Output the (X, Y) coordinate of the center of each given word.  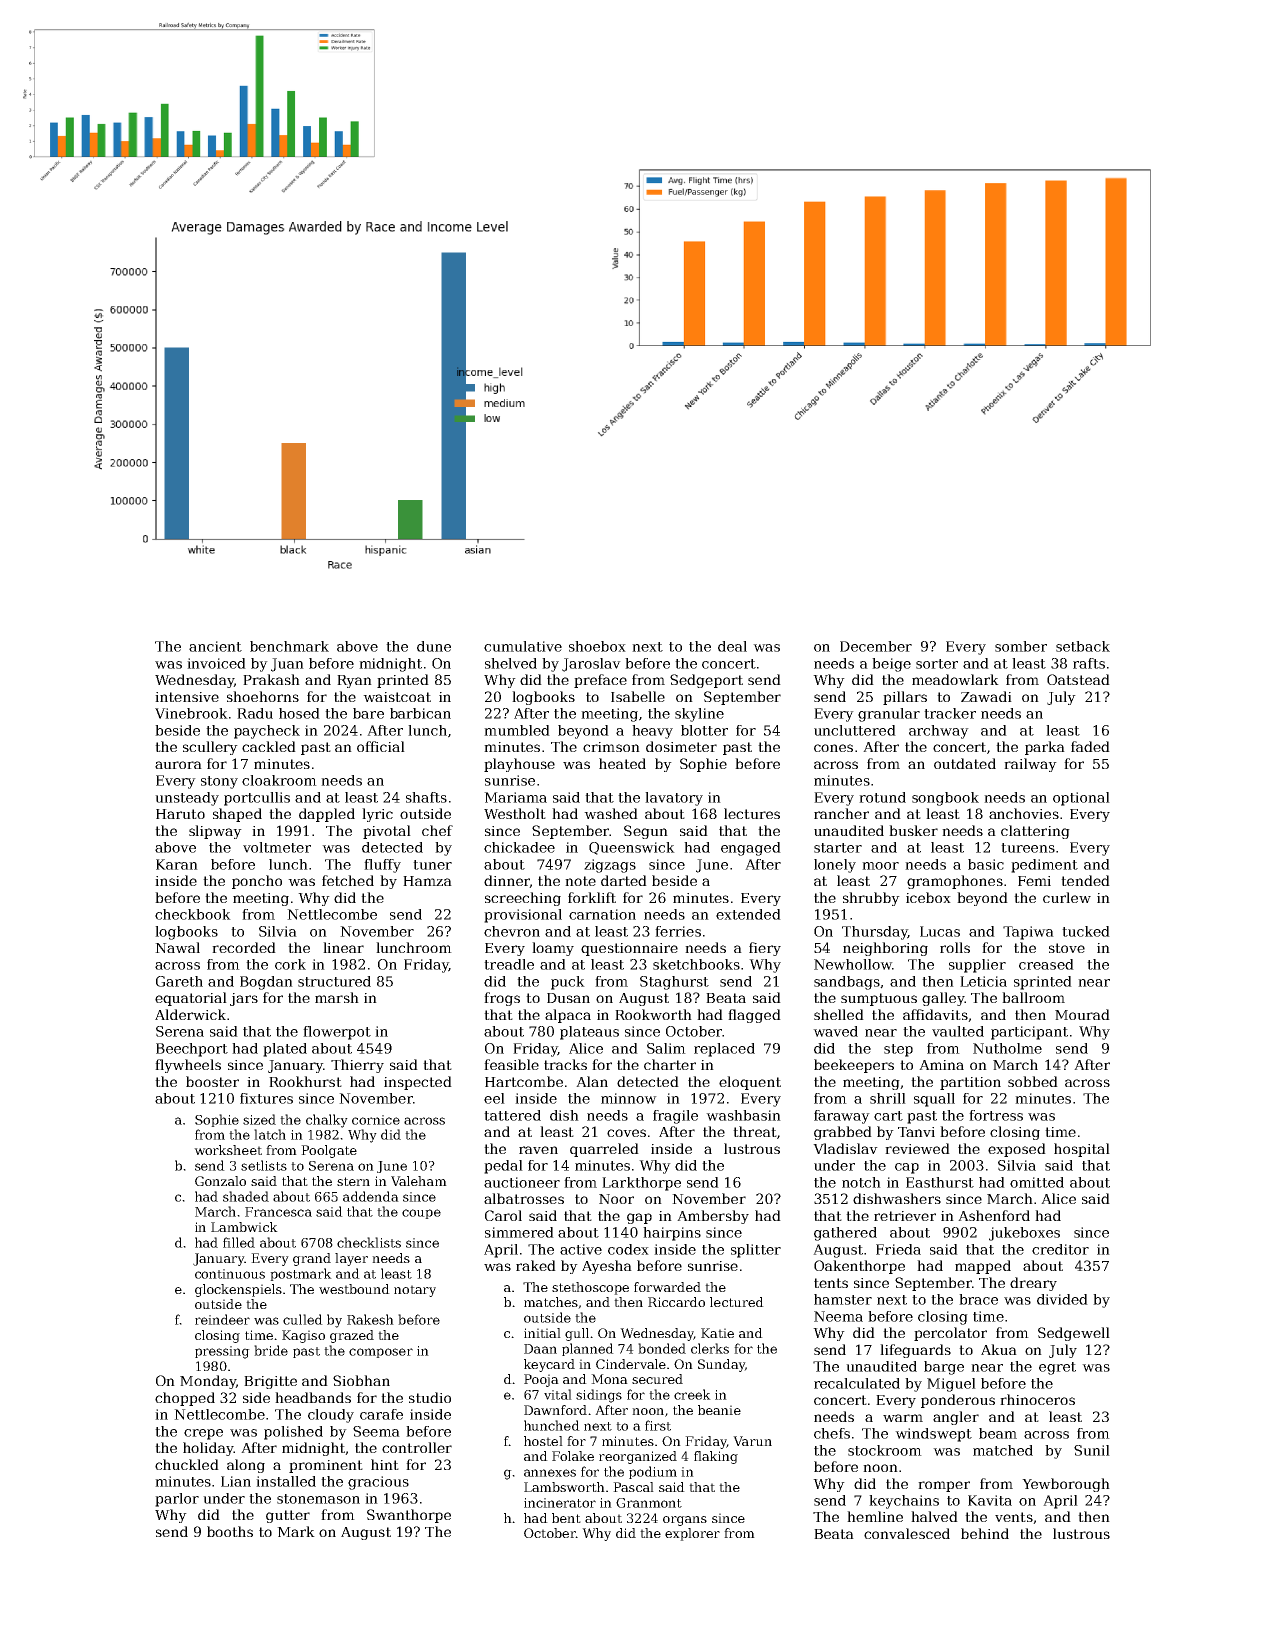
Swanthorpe (409, 1516)
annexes (550, 1473)
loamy (553, 949)
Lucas (940, 931)
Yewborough (1066, 1485)
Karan (177, 864)
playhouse (519, 765)
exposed (1017, 1150)
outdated (965, 763)
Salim (666, 1048)
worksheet (228, 1150)
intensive (187, 697)
